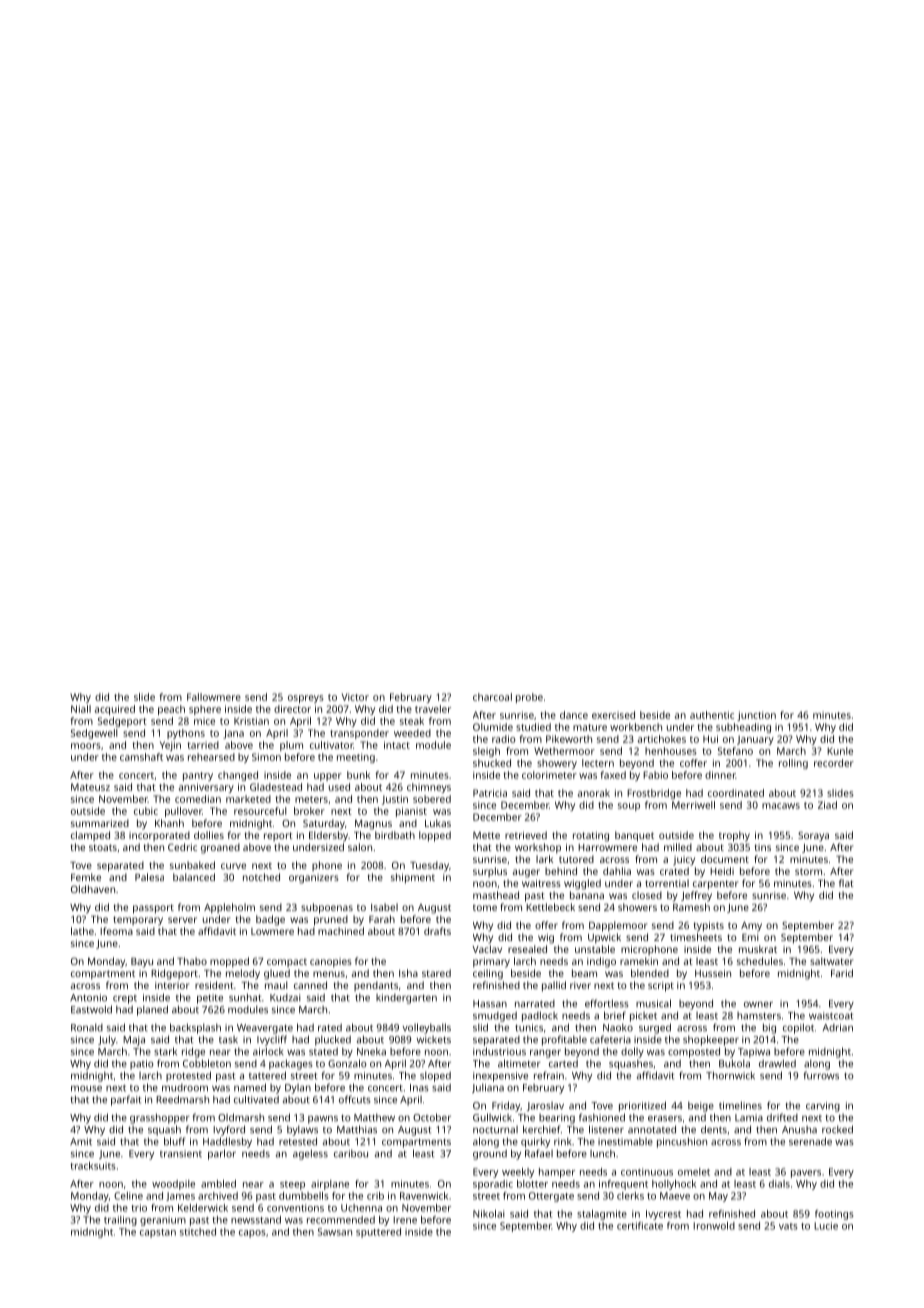  Describe the element at coordinates (92, 1166) in the screenshot. I see `tracksuits` at that location.
